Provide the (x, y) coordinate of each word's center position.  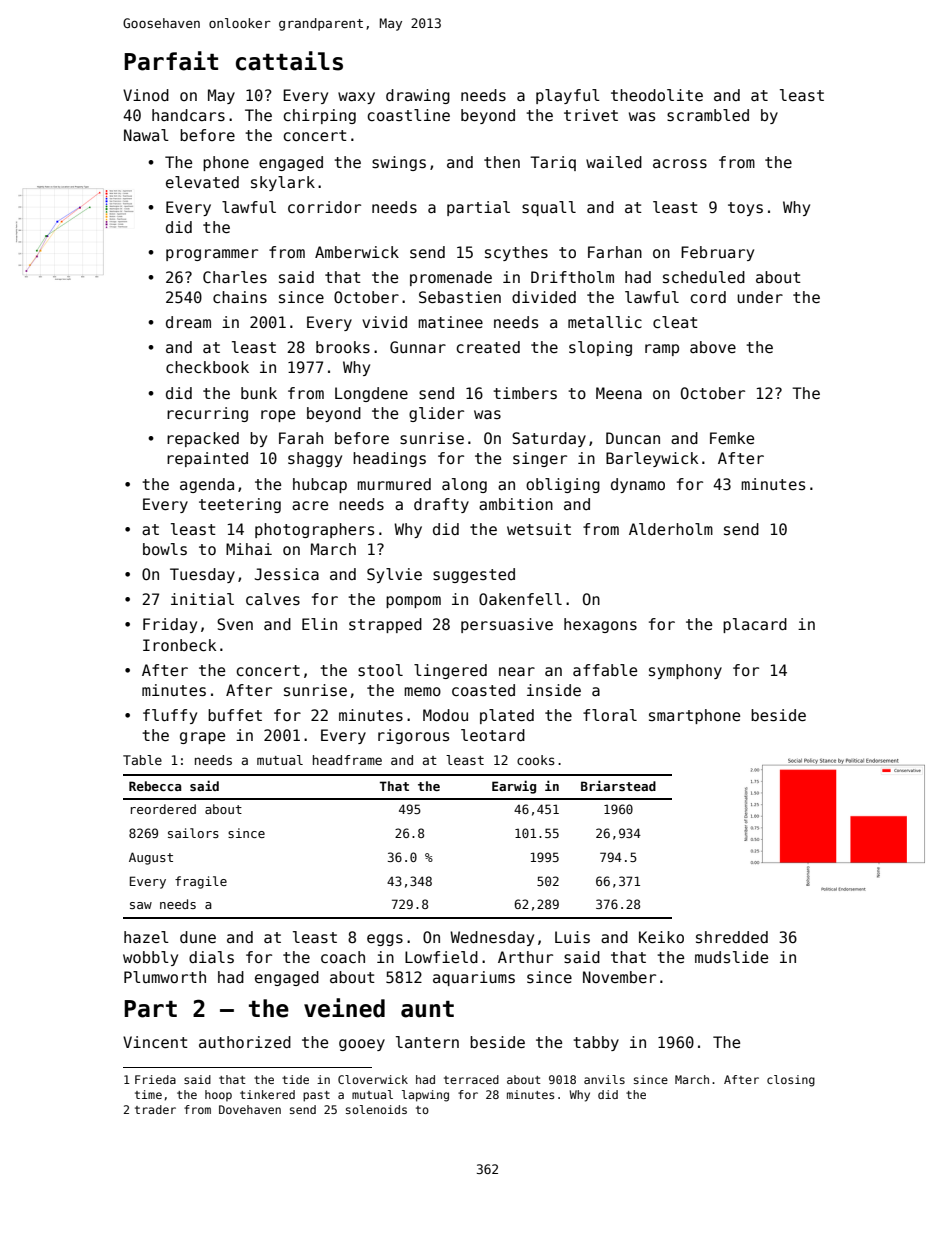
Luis (572, 937)
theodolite (657, 95)
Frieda (155, 1079)
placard (755, 625)
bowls (165, 549)
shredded (732, 937)
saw (141, 905)
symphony (685, 671)
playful (568, 96)
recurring (207, 414)
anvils (604, 1079)
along (464, 485)
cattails (289, 61)
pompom (413, 602)
